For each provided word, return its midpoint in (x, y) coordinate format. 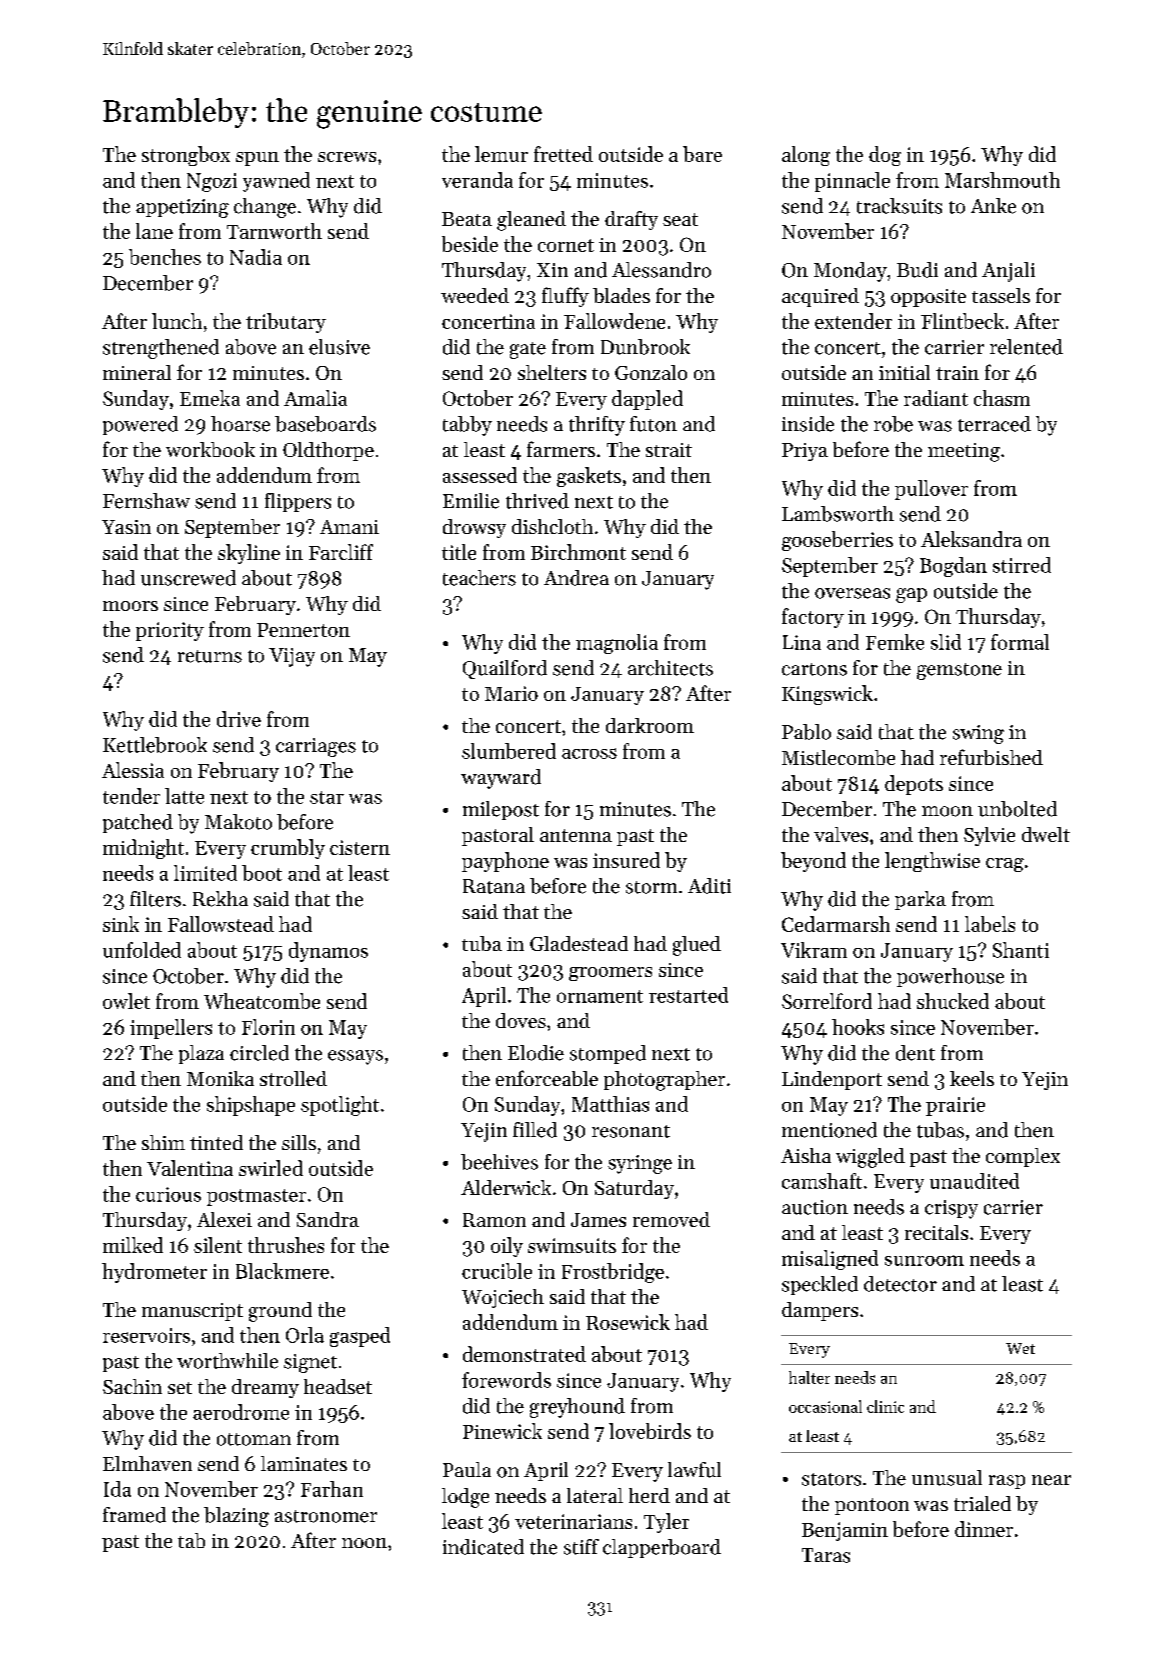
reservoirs (146, 1335)
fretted (563, 154)
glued (697, 946)
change (265, 208)
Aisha (806, 1155)
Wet (1020, 1348)
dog (885, 156)
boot (262, 873)
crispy (951, 1209)
